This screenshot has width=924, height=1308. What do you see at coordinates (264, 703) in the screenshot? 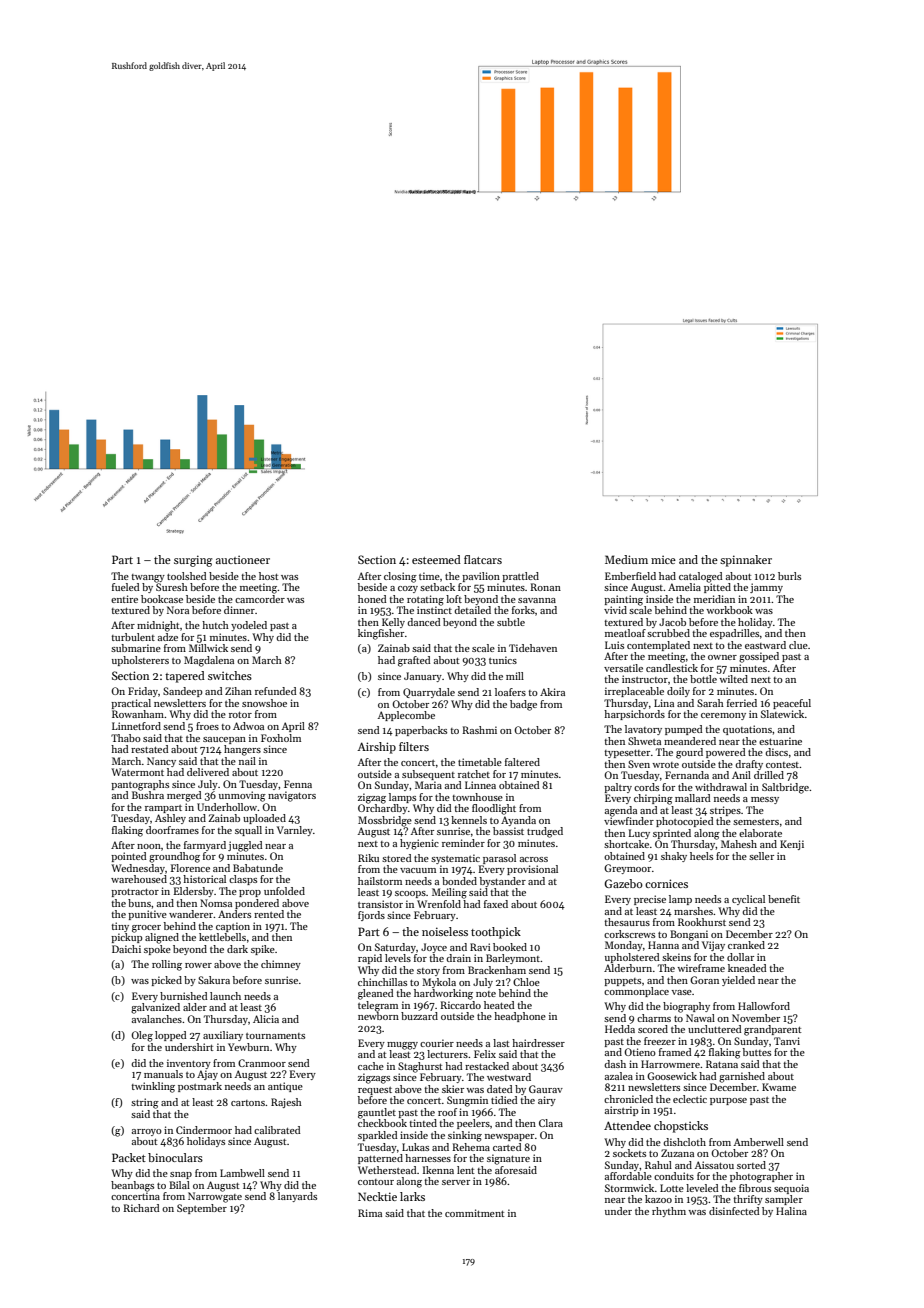
I see `snowshoe` at bounding box center [264, 703].
